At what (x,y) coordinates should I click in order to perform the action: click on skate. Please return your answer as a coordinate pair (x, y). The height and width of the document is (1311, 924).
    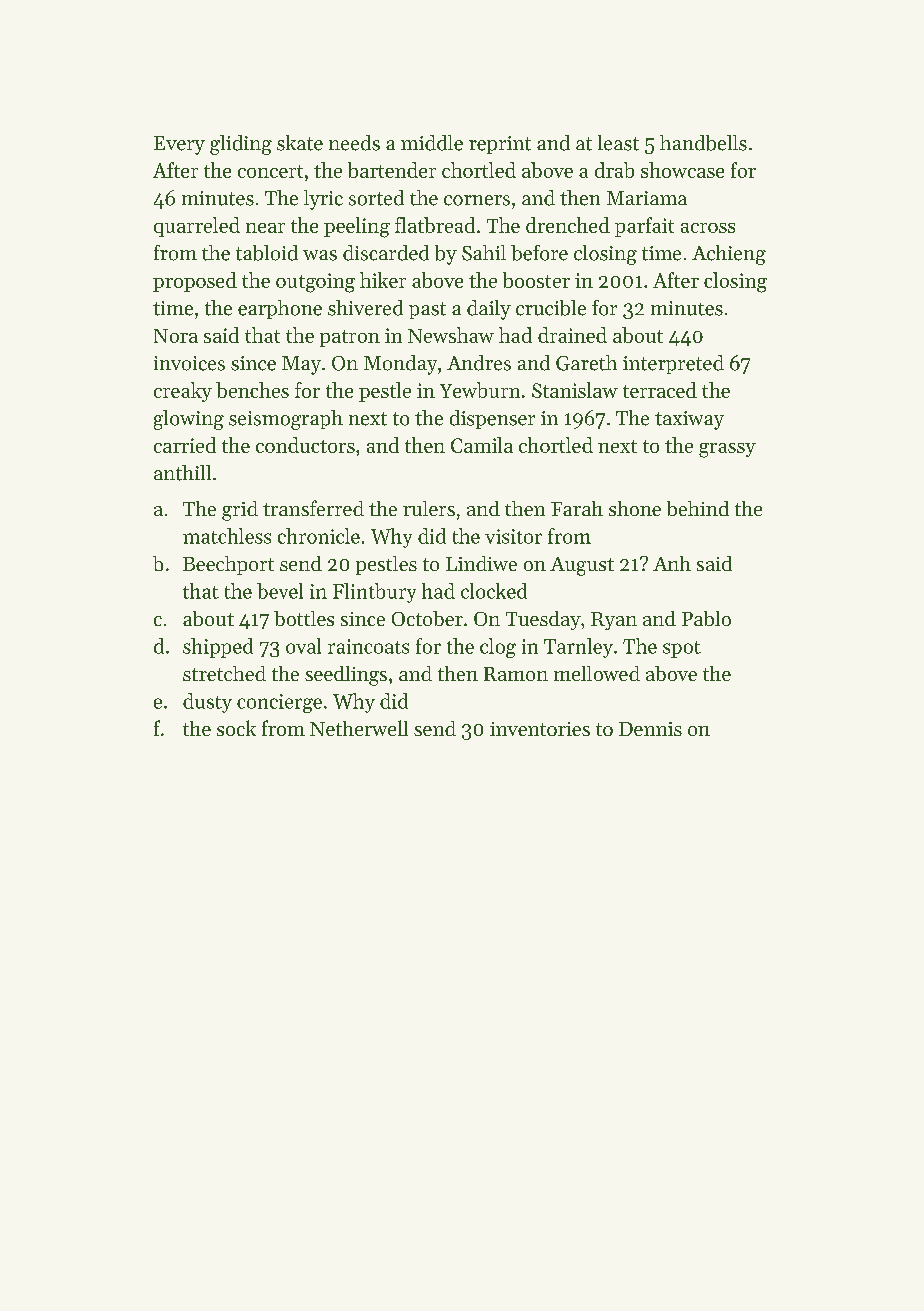
    Looking at the image, I should click on (300, 143).
